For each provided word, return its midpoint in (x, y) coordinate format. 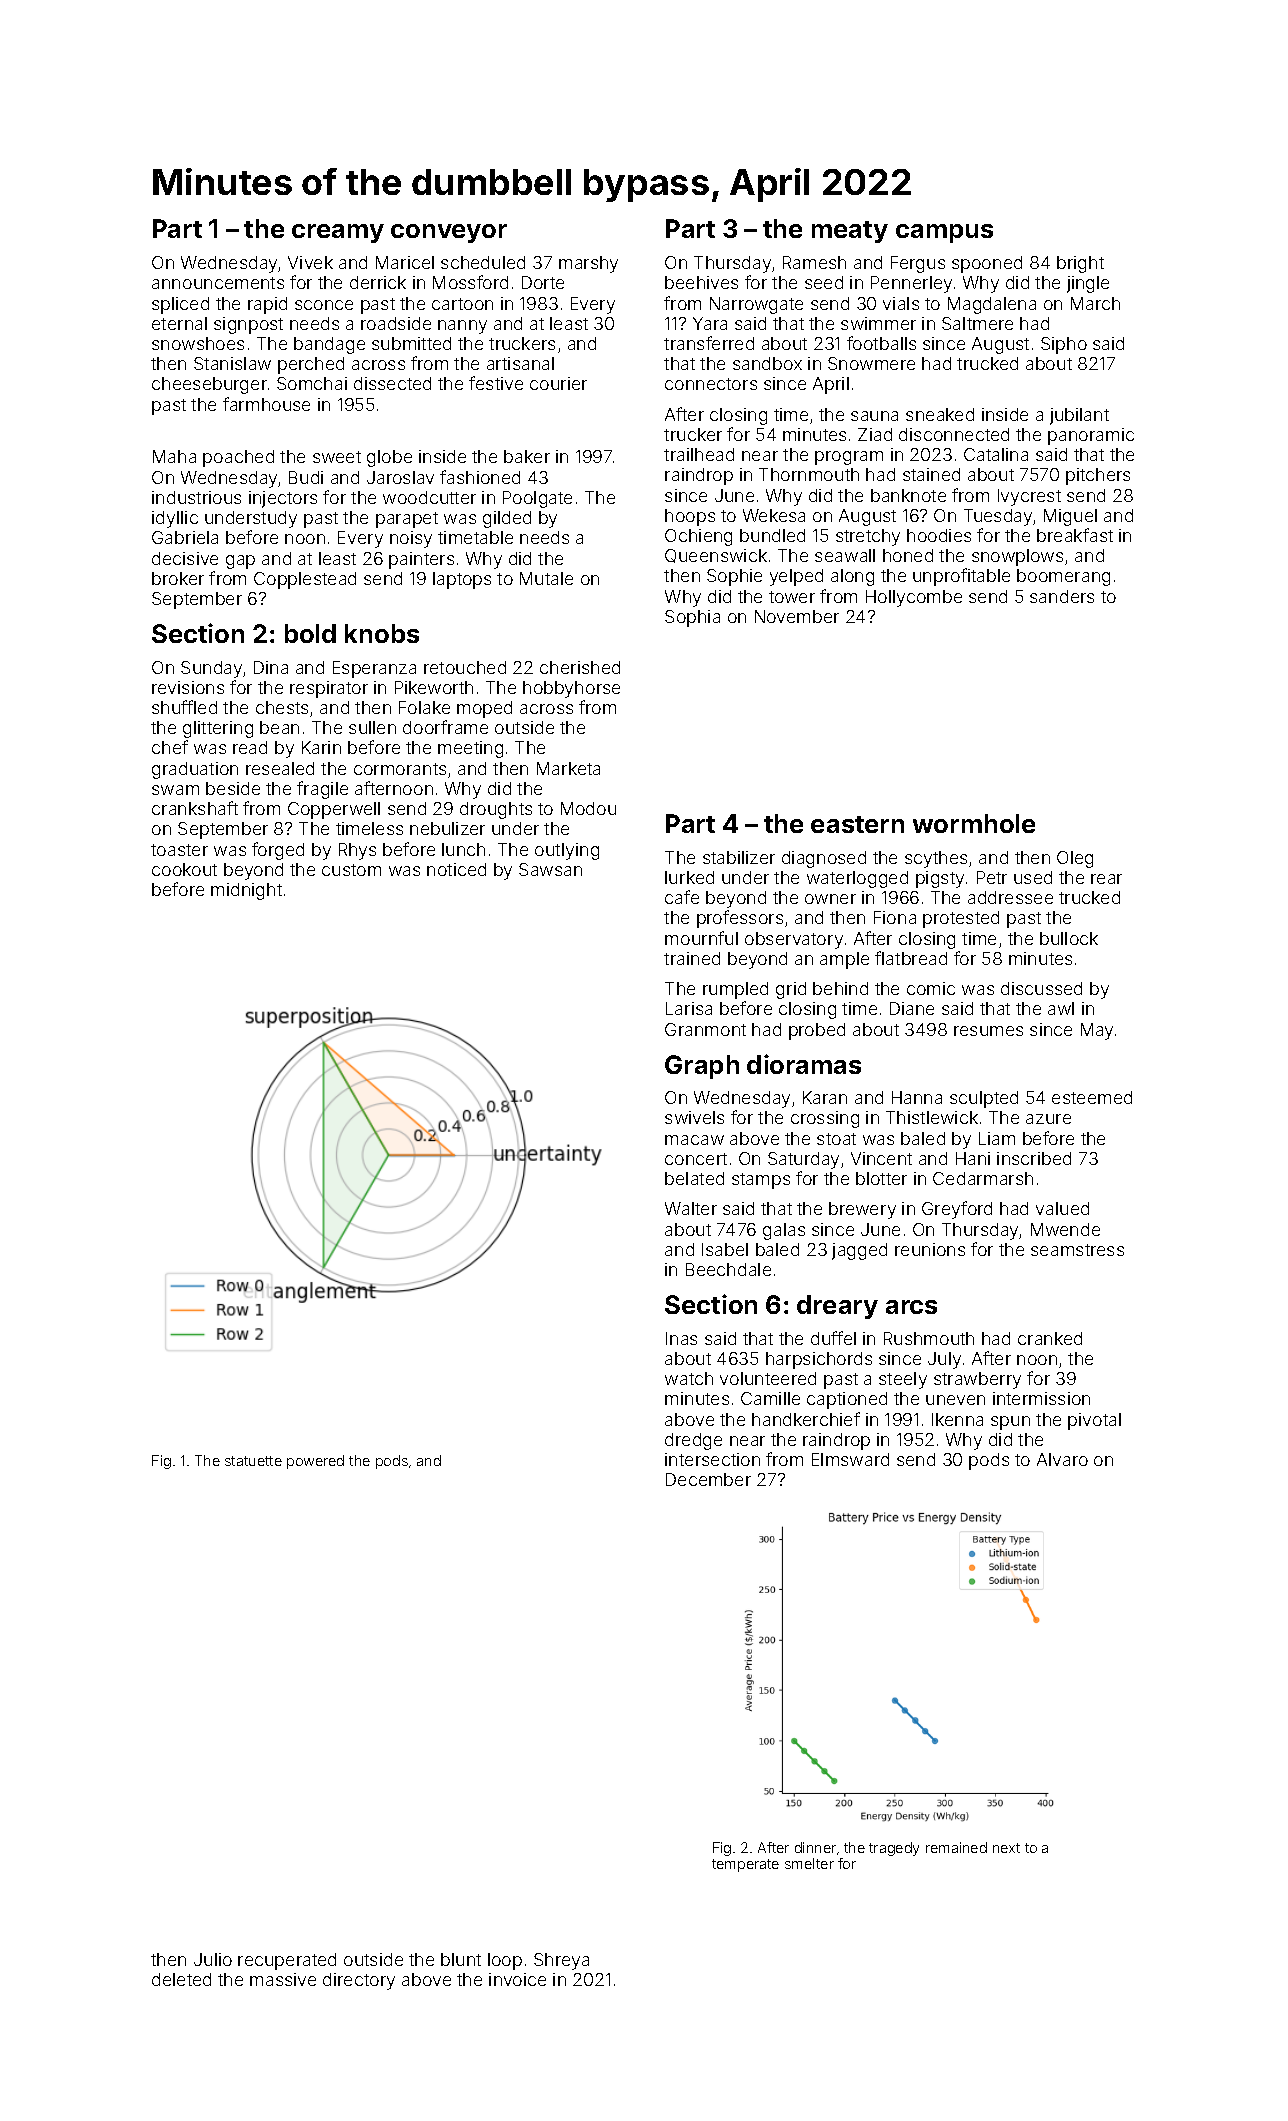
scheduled (483, 262)
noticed (456, 869)
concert (696, 1159)
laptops (462, 580)
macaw (694, 1140)
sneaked (940, 414)
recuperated (287, 1961)
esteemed (1092, 1097)
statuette (253, 1461)
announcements (218, 283)
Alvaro (1062, 1459)
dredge (693, 1441)
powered (315, 1462)
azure (1048, 1119)
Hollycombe (914, 598)
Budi (306, 477)
